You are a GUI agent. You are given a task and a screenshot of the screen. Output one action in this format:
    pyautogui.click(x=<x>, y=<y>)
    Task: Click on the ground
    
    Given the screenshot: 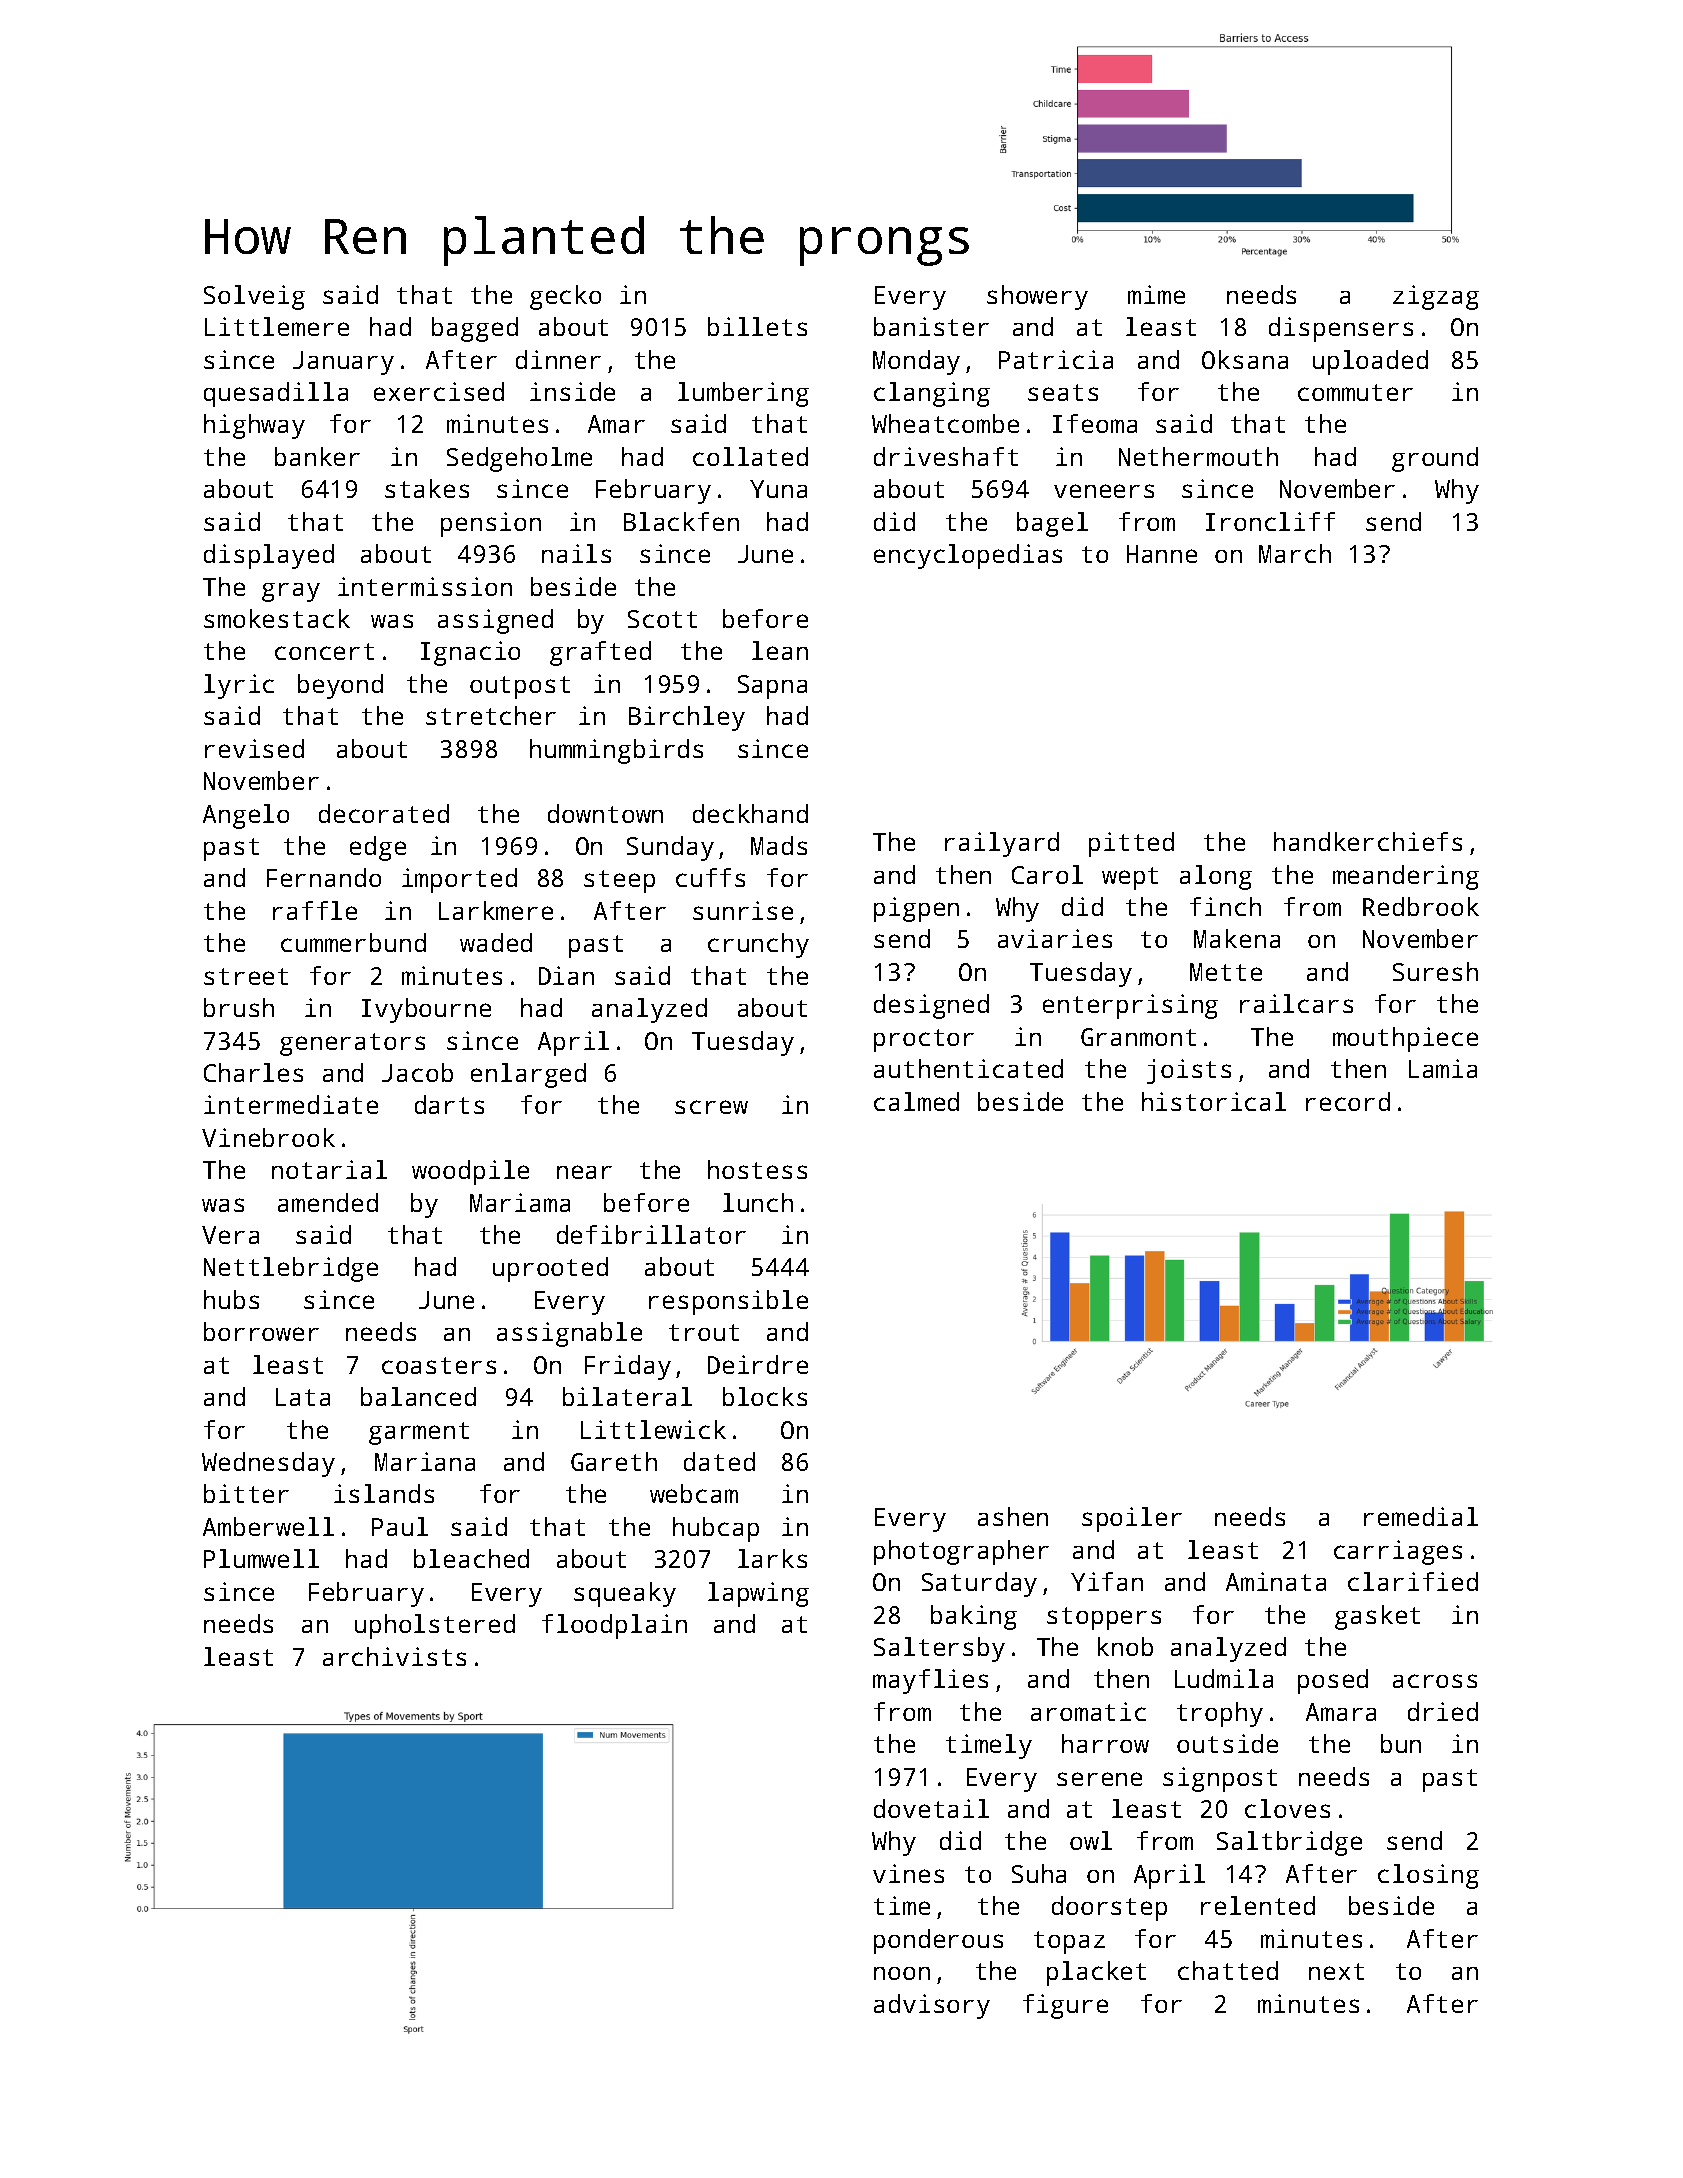 What is the action you would take?
    pyautogui.click(x=1435, y=459)
